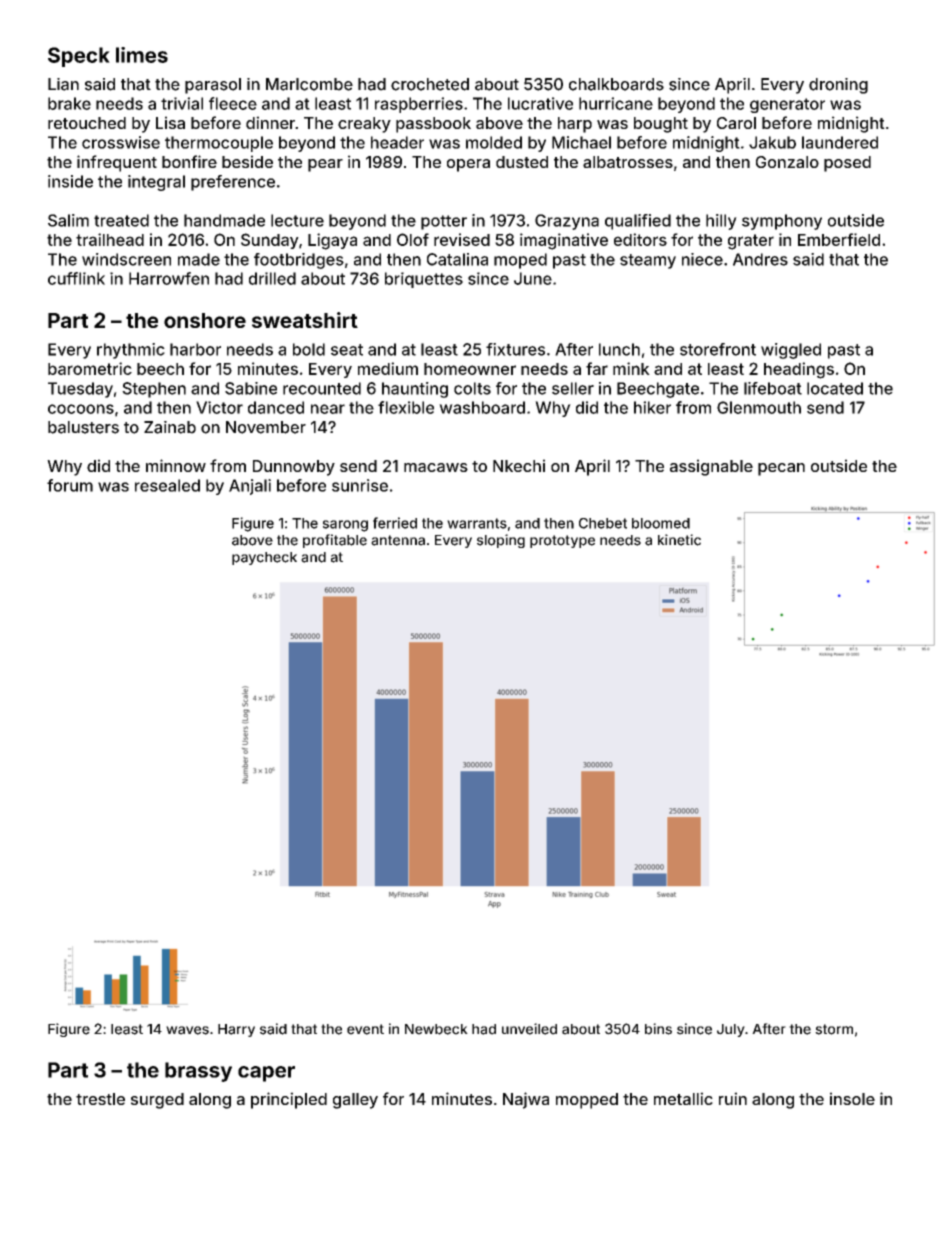 This screenshot has height=1233, width=952. Describe the element at coordinates (79, 57) in the screenshot. I see `Speck` at that location.
